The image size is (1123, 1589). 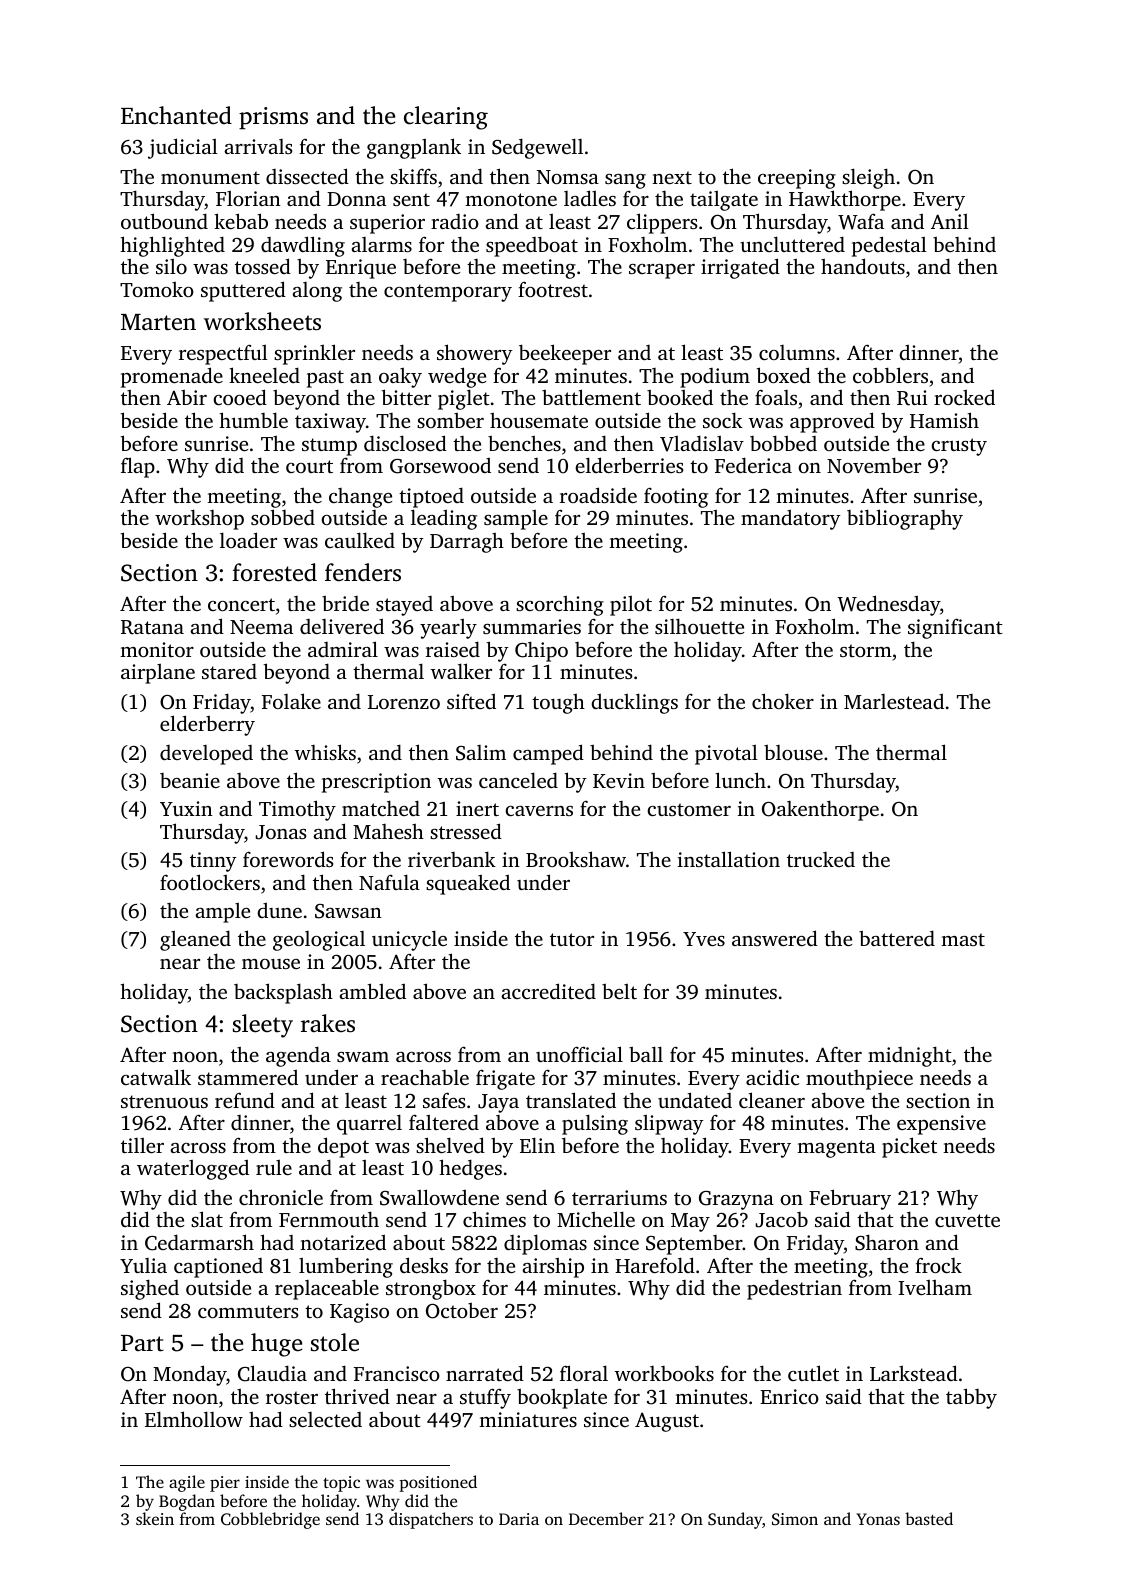 What do you see at coordinates (519, 1519) in the image?
I see `Daria` at bounding box center [519, 1519].
